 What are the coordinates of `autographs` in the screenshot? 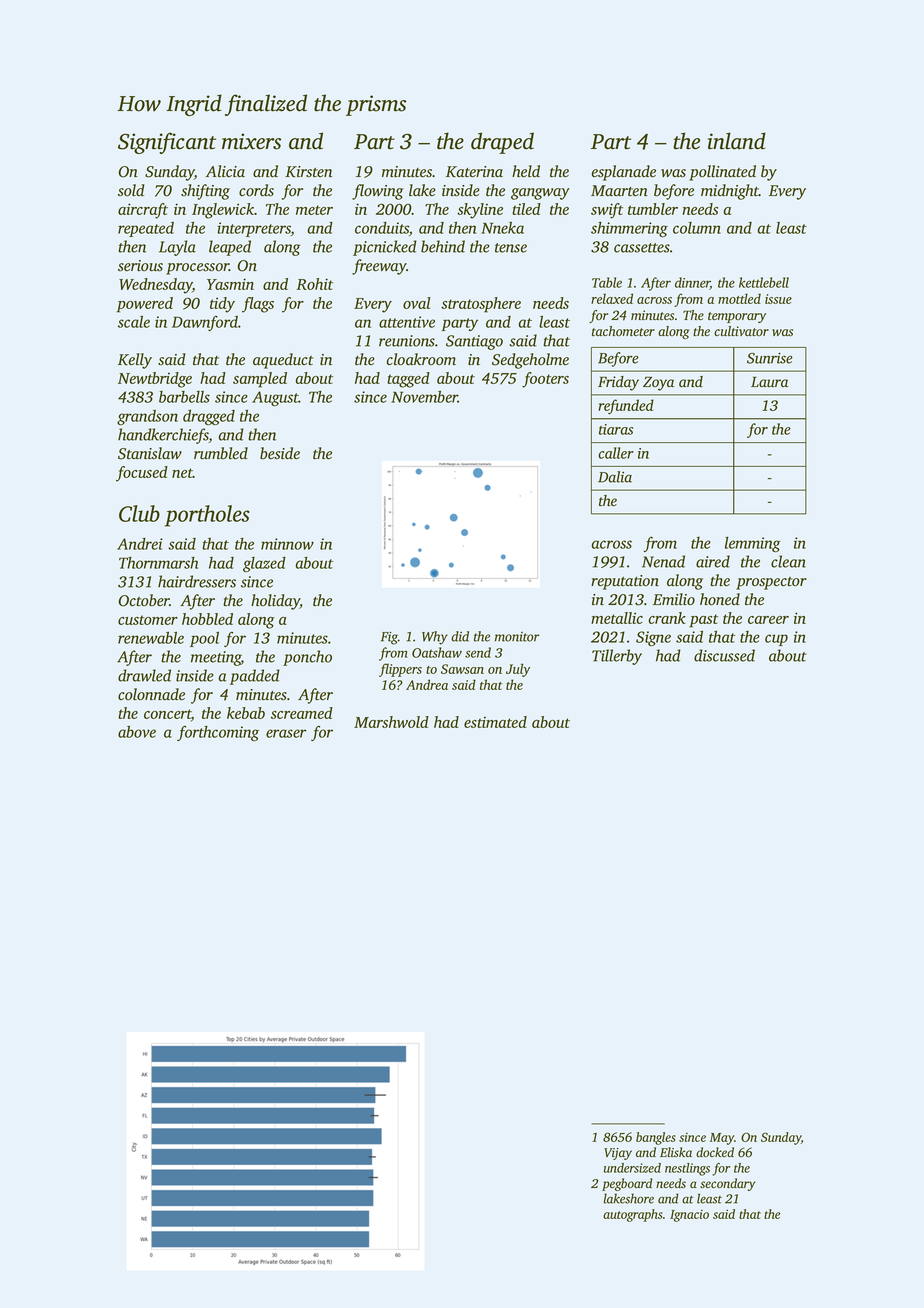 It's located at (633, 1215).
